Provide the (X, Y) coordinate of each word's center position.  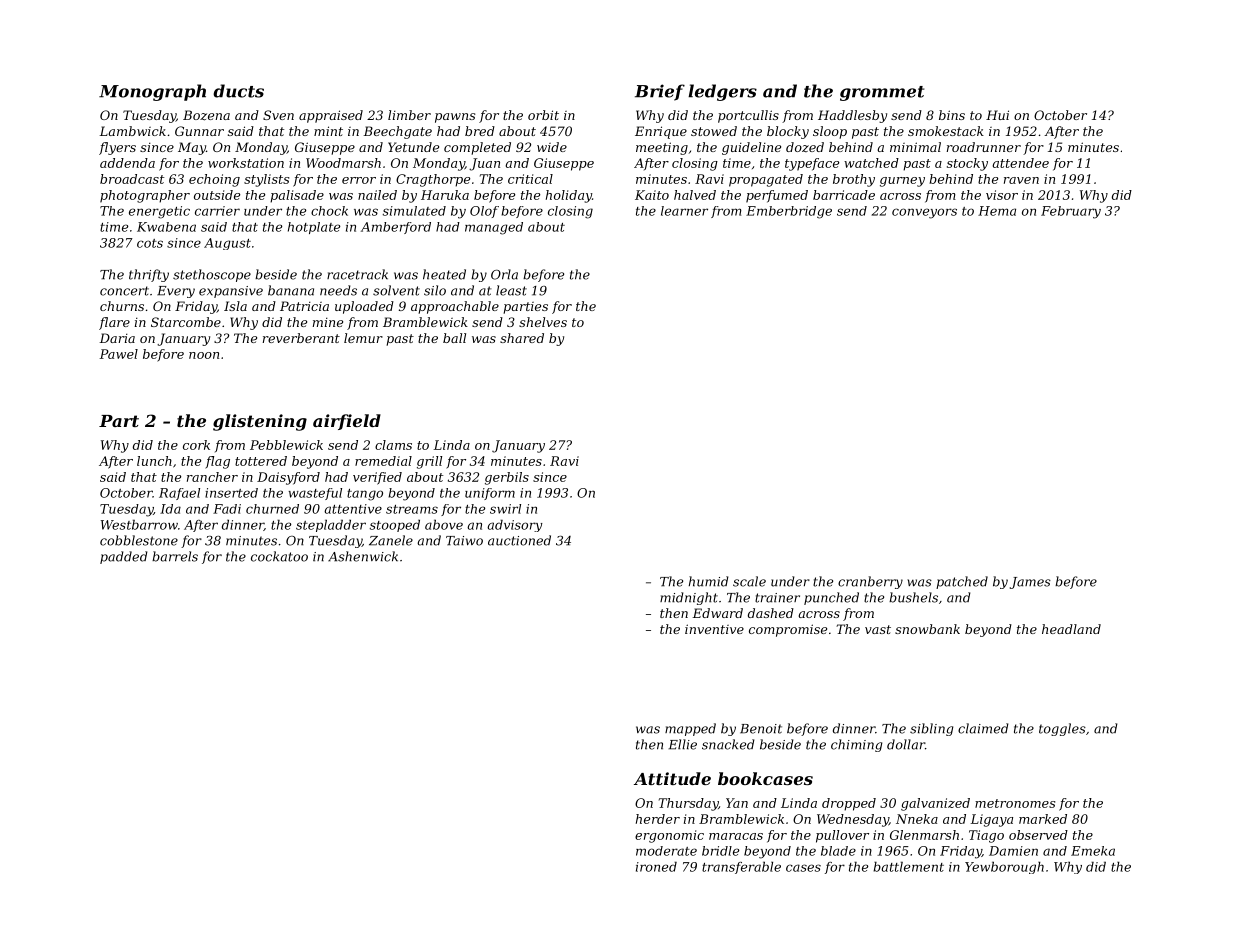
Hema (997, 211)
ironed (656, 866)
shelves (543, 322)
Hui (997, 115)
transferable (741, 867)
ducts (238, 91)
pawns (455, 118)
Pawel (118, 354)
